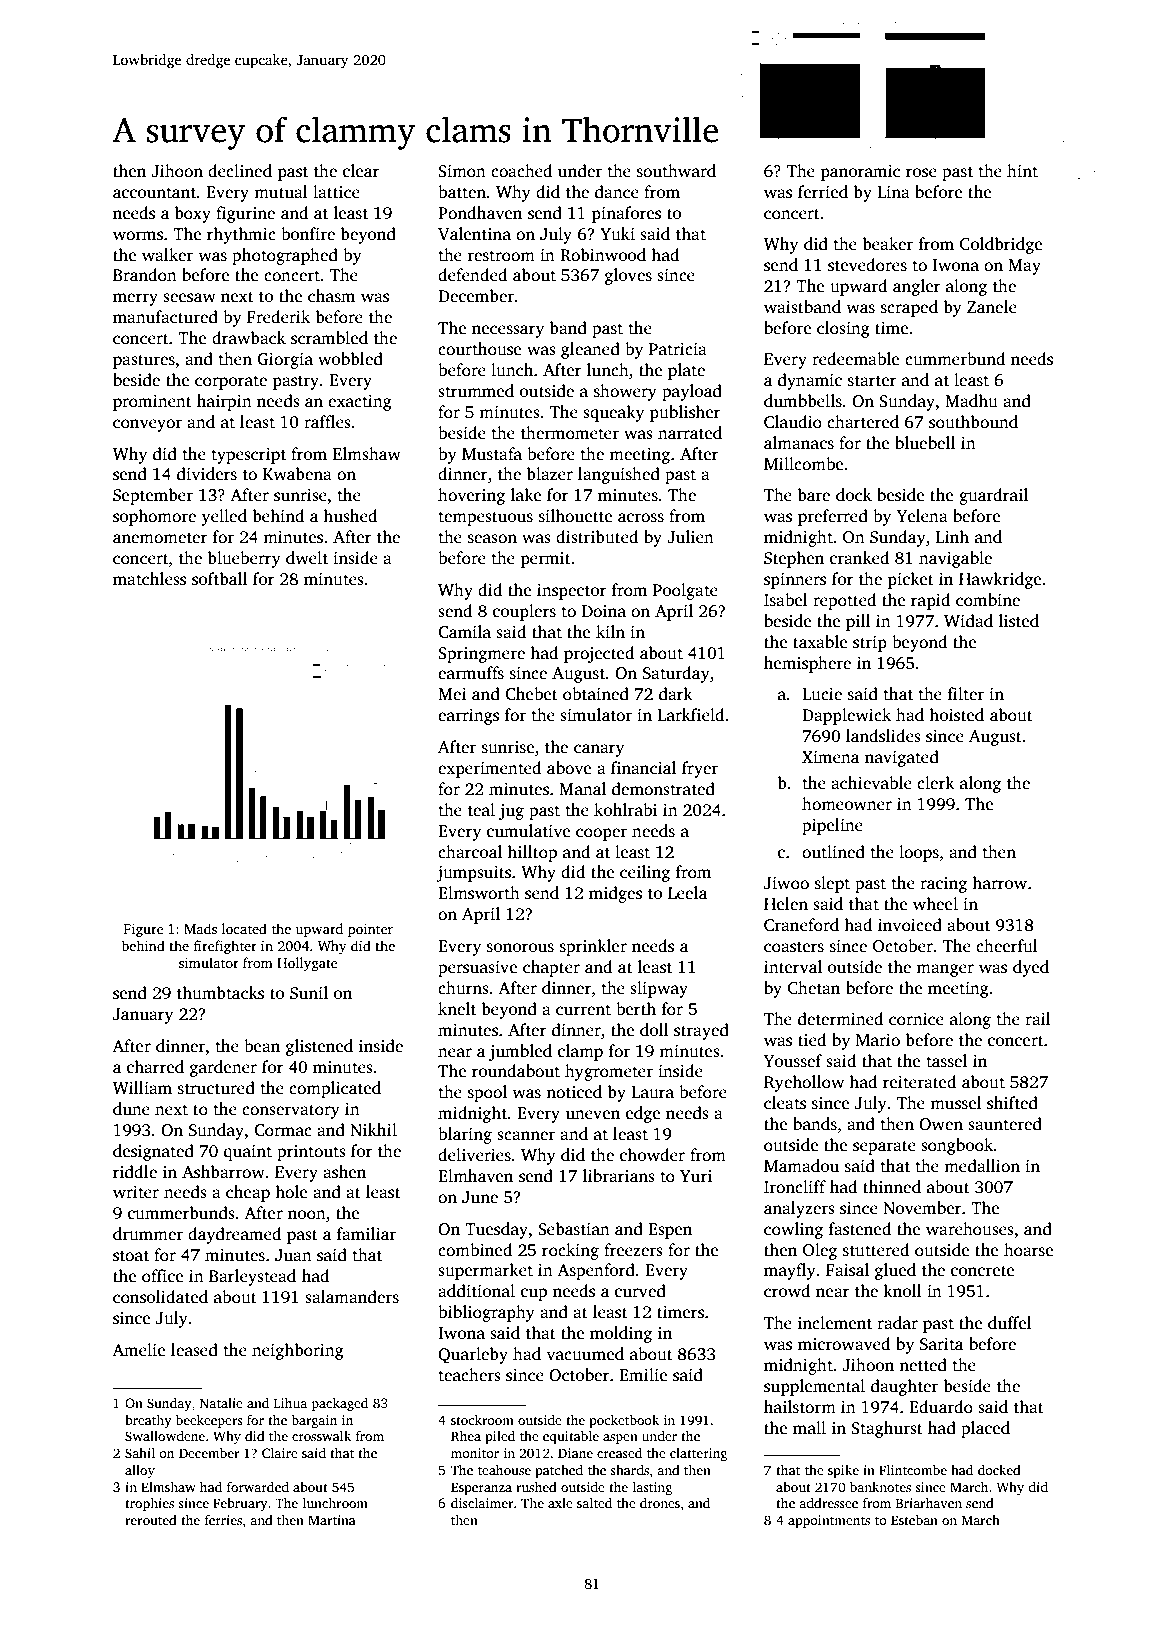  Describe the element at coordinates (350, 516) in the image. I see `hushed` at that location.
